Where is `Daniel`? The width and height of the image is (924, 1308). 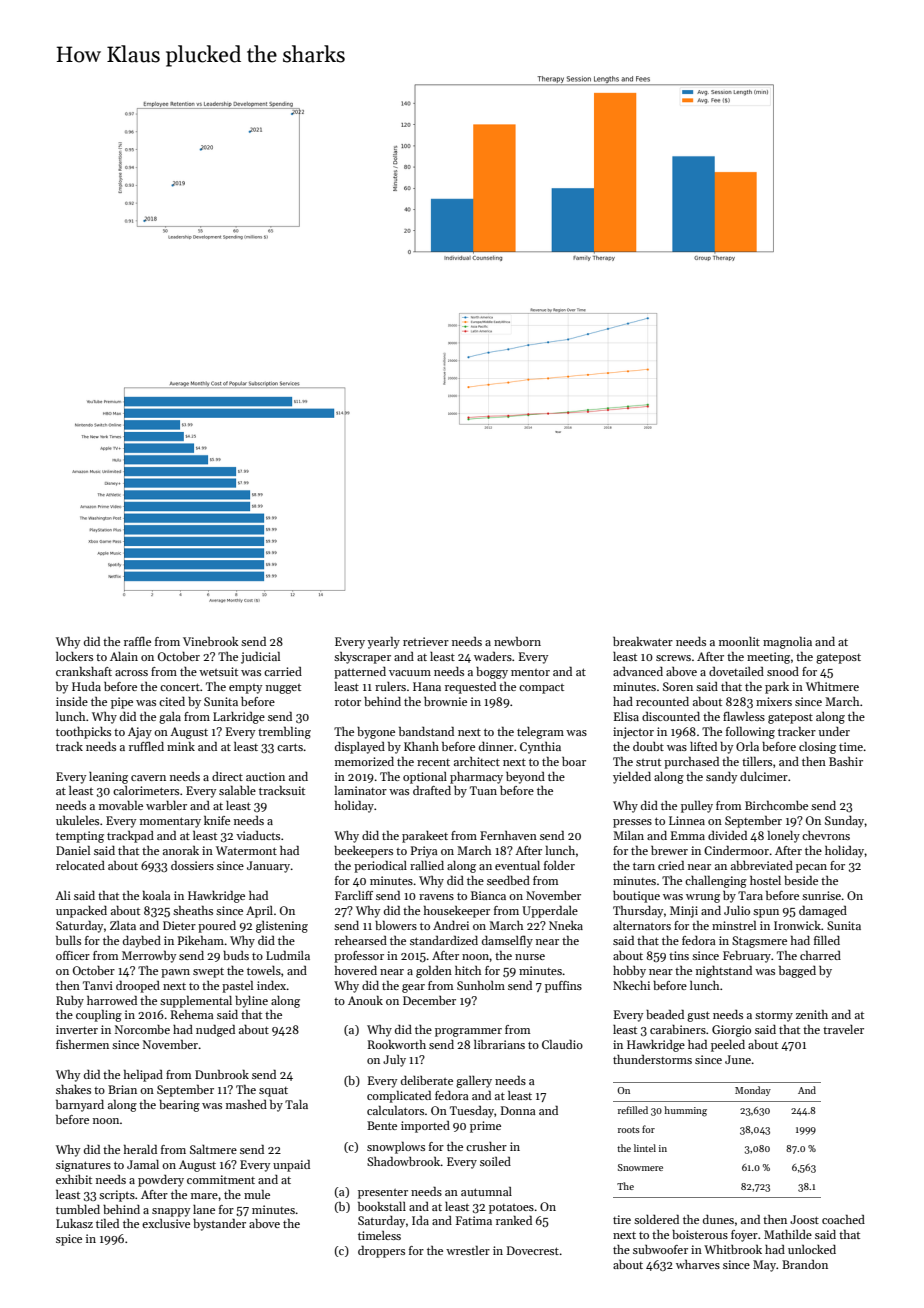
Daniel is located at coordinates (73, 850).
